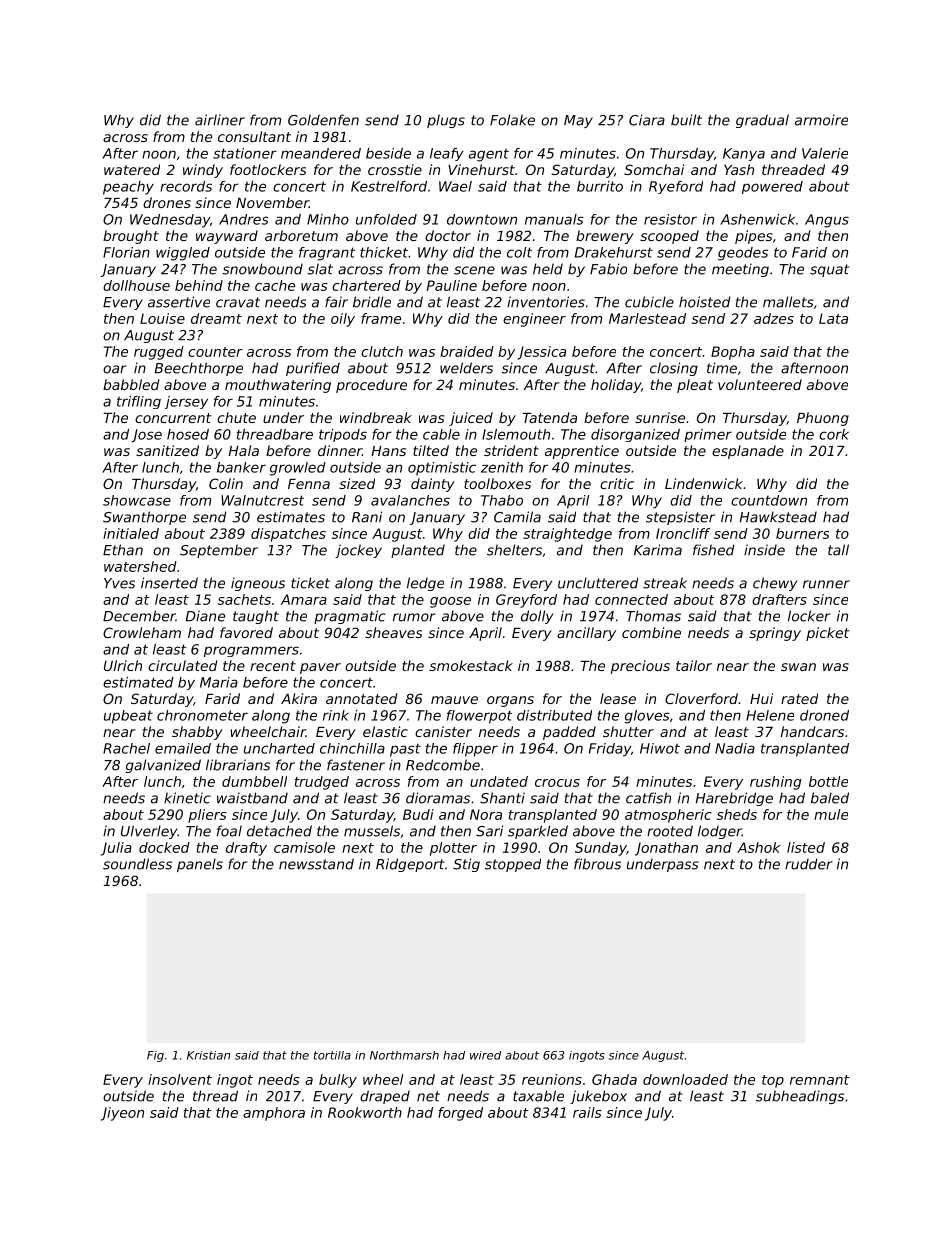  I want to click on welders, so click(466, 368).
